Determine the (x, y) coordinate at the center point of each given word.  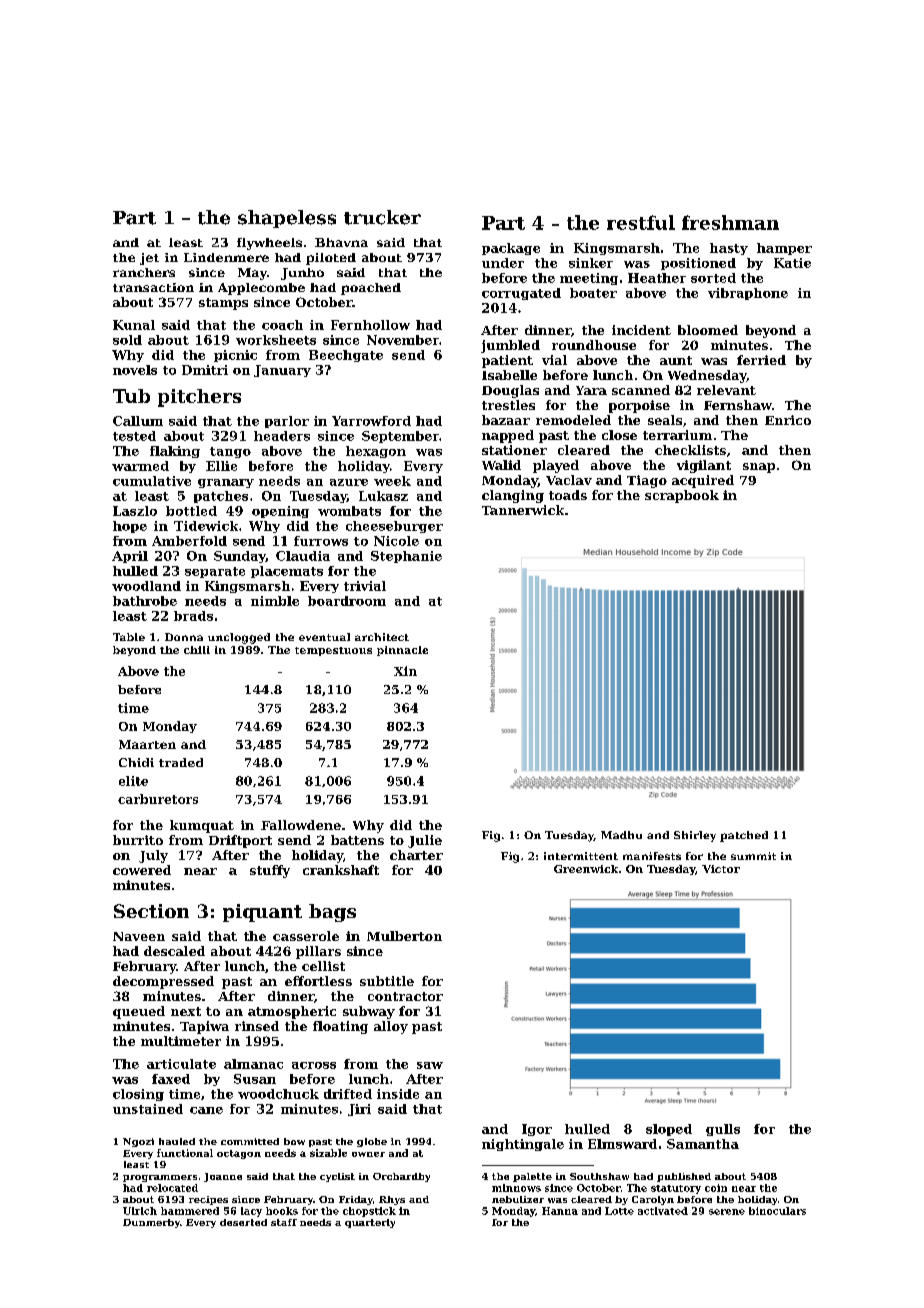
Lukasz (383, 496)
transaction (153, 287)
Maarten (147, 744)
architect (382, 637)
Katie (792, 263)
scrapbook (682, 496)
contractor (405, 996)
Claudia (303, 556)
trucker (382, 217)
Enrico (788, 420)
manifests (652, 856)
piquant (262, 913)
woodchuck (278, 1094)
